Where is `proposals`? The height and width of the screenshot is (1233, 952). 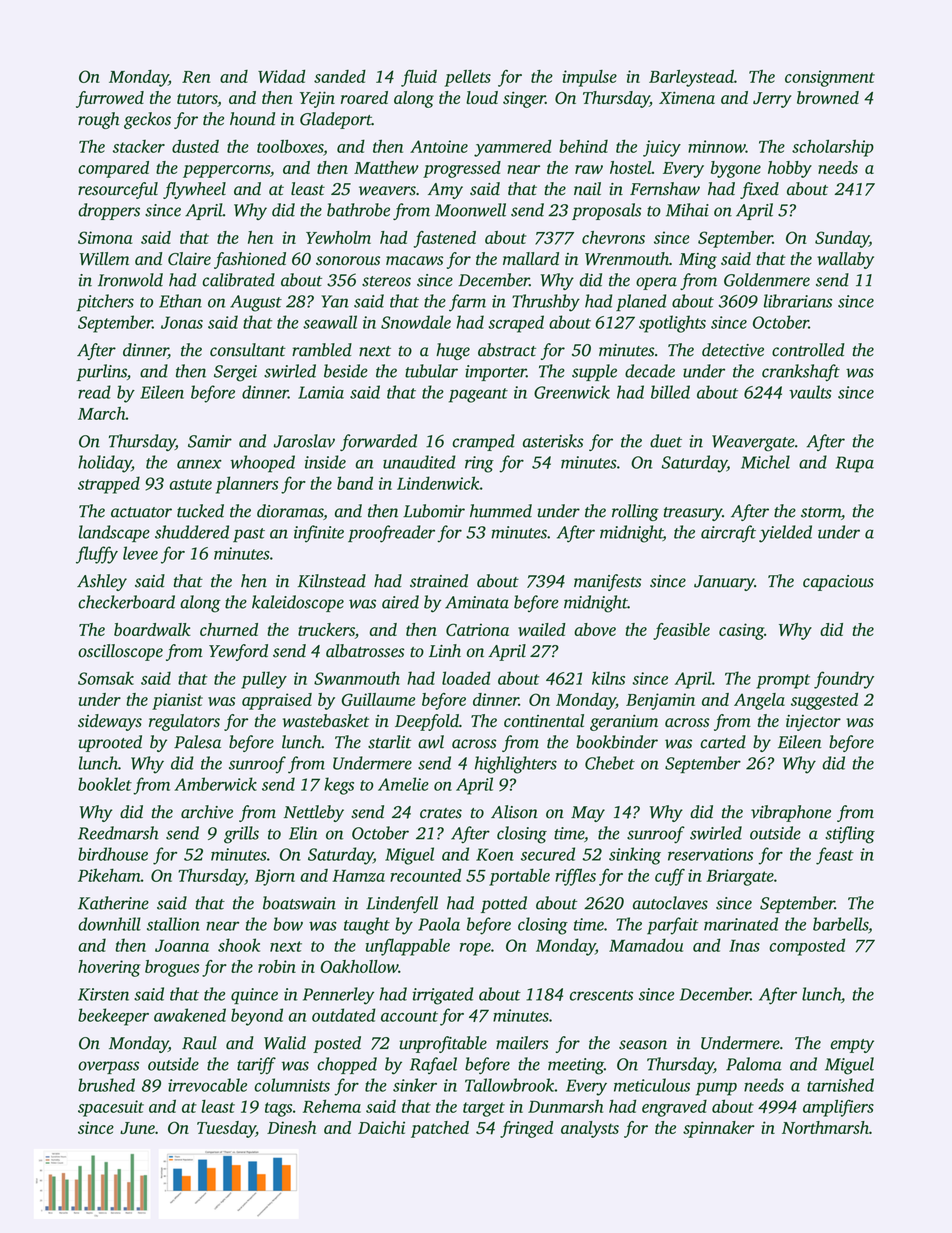 proposals is located at coordinates (606, 211).
